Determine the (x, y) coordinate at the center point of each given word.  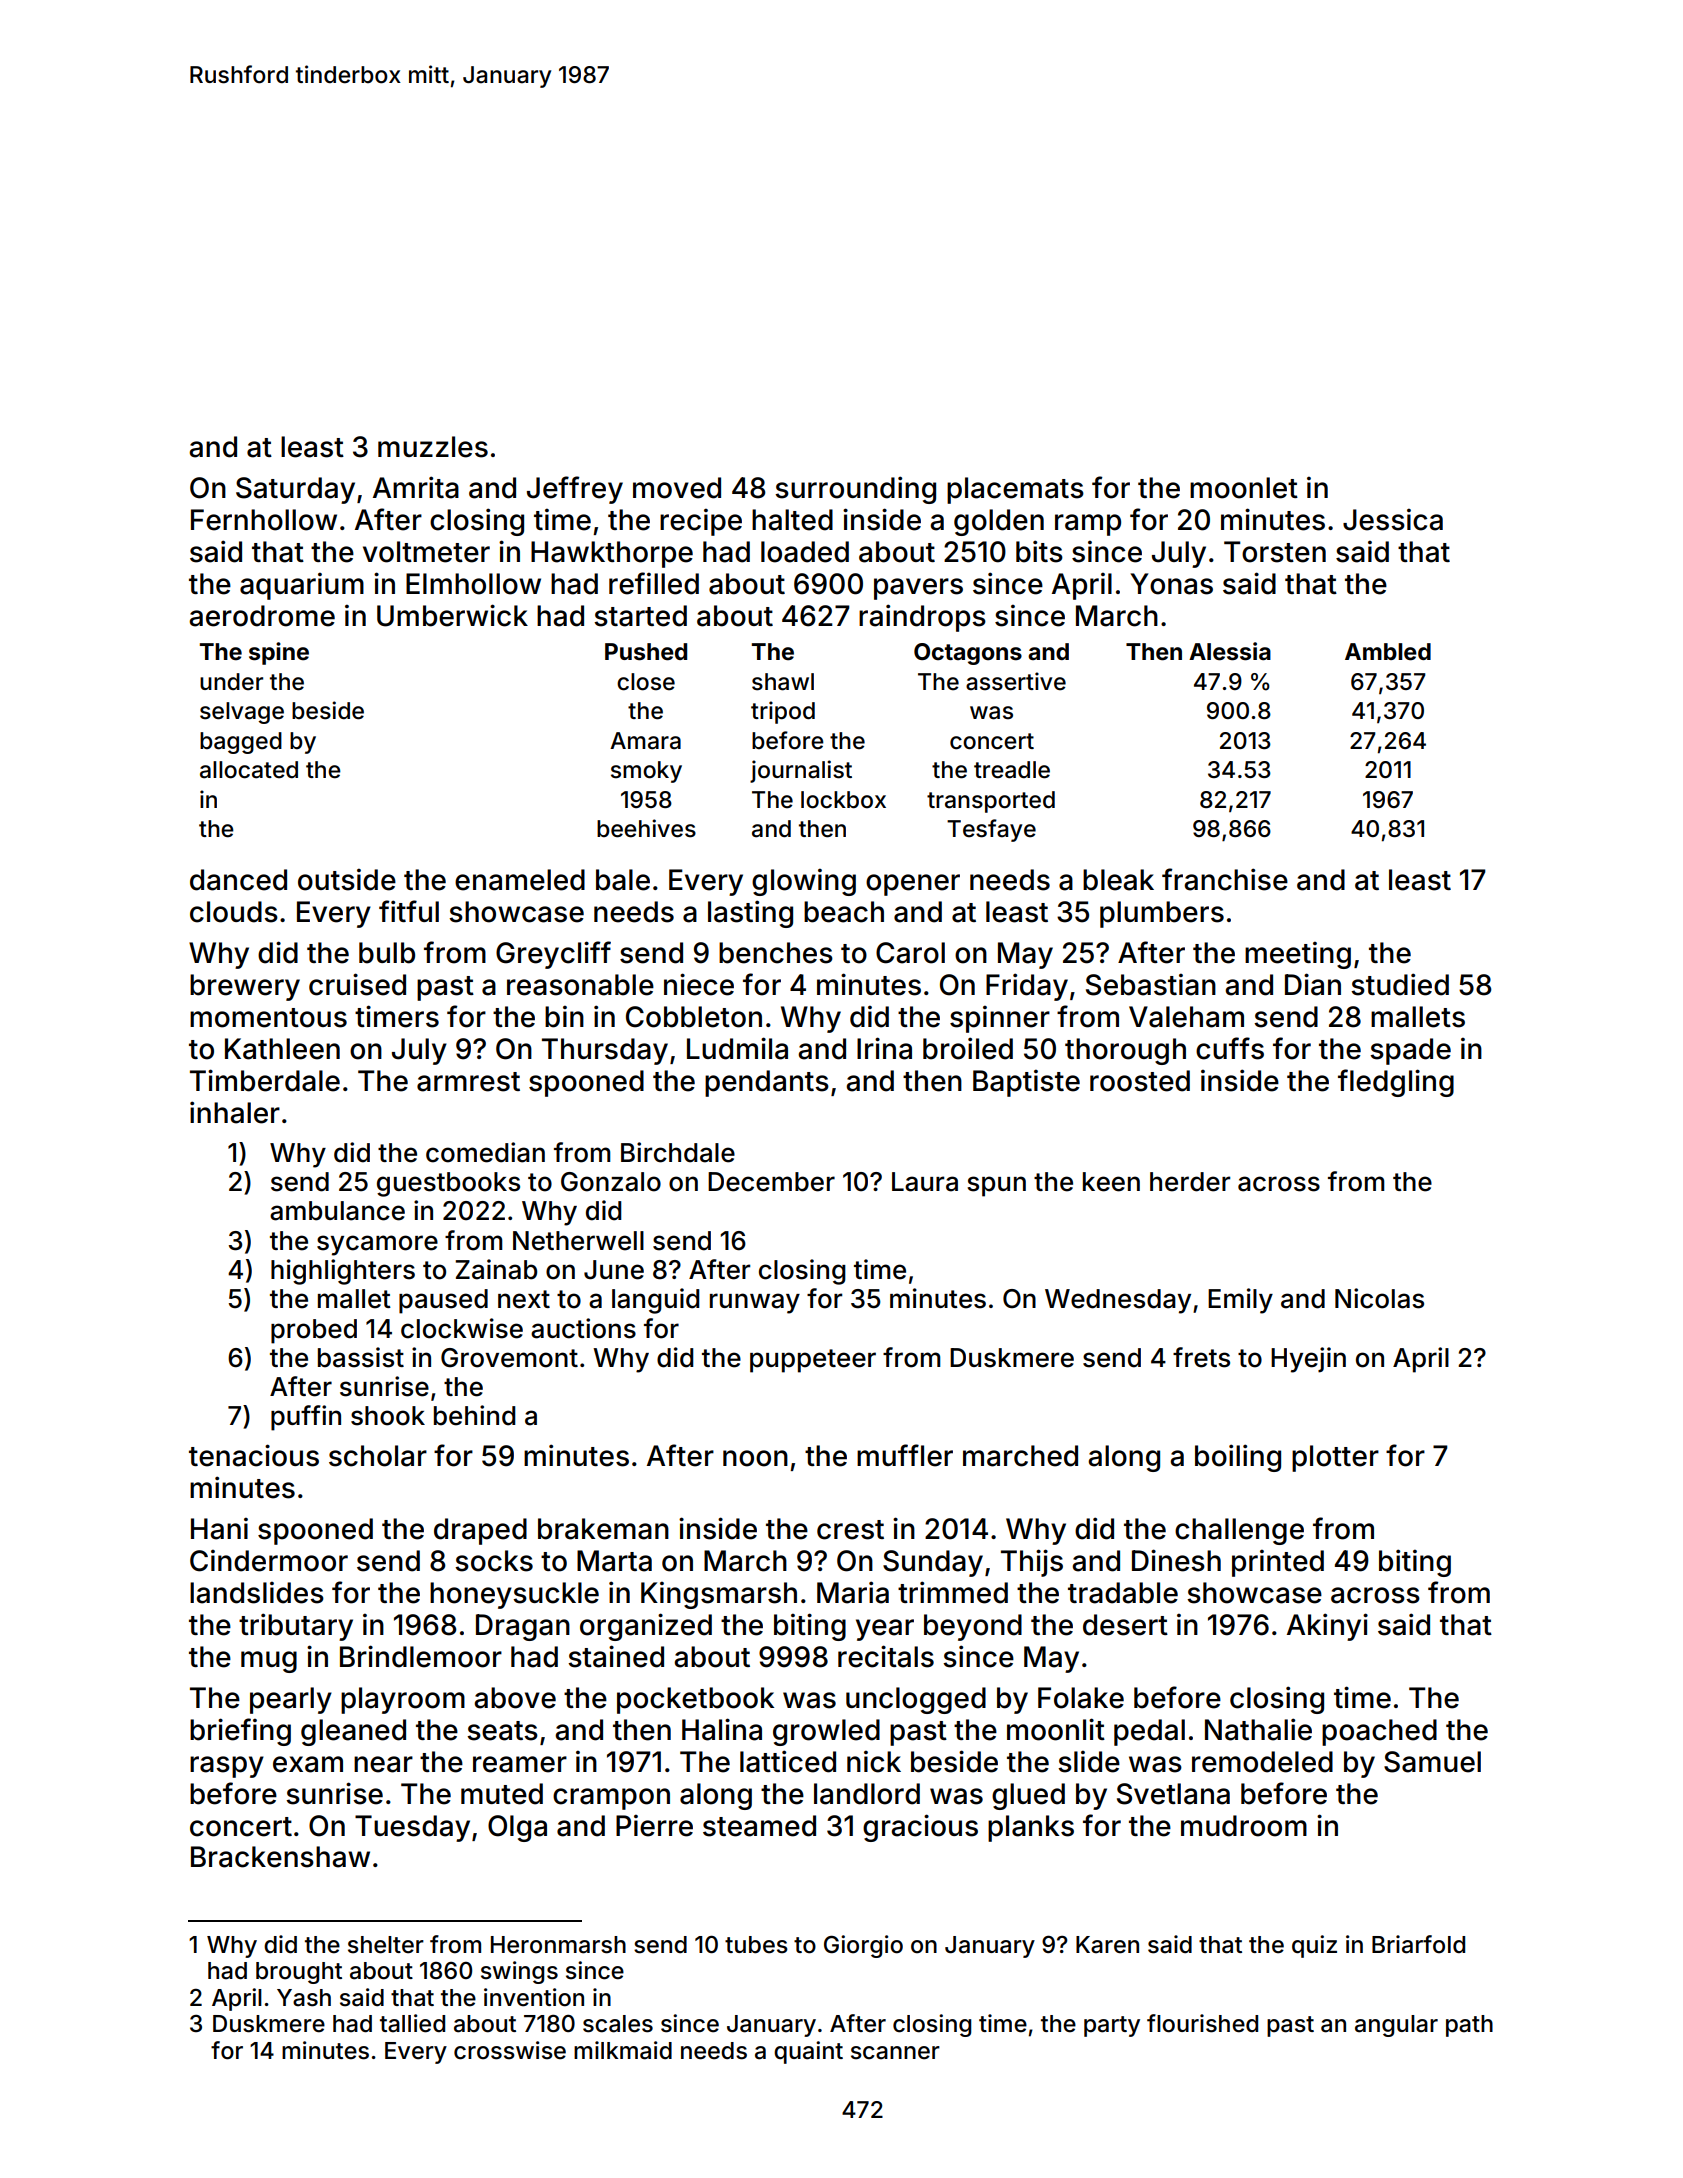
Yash (304, 1998)
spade (1410, 1051)
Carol (910, 953)
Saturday (295, 490)
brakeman (603, 1529)
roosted (1140, 1081)
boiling (1238, 1458)
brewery (245, 987)
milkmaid (623, 2050)
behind (474, 1415)
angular (1396, 2026)
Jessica (1393, 519)
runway (755, 1303)
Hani (219, 1528)
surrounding (855, 490)
